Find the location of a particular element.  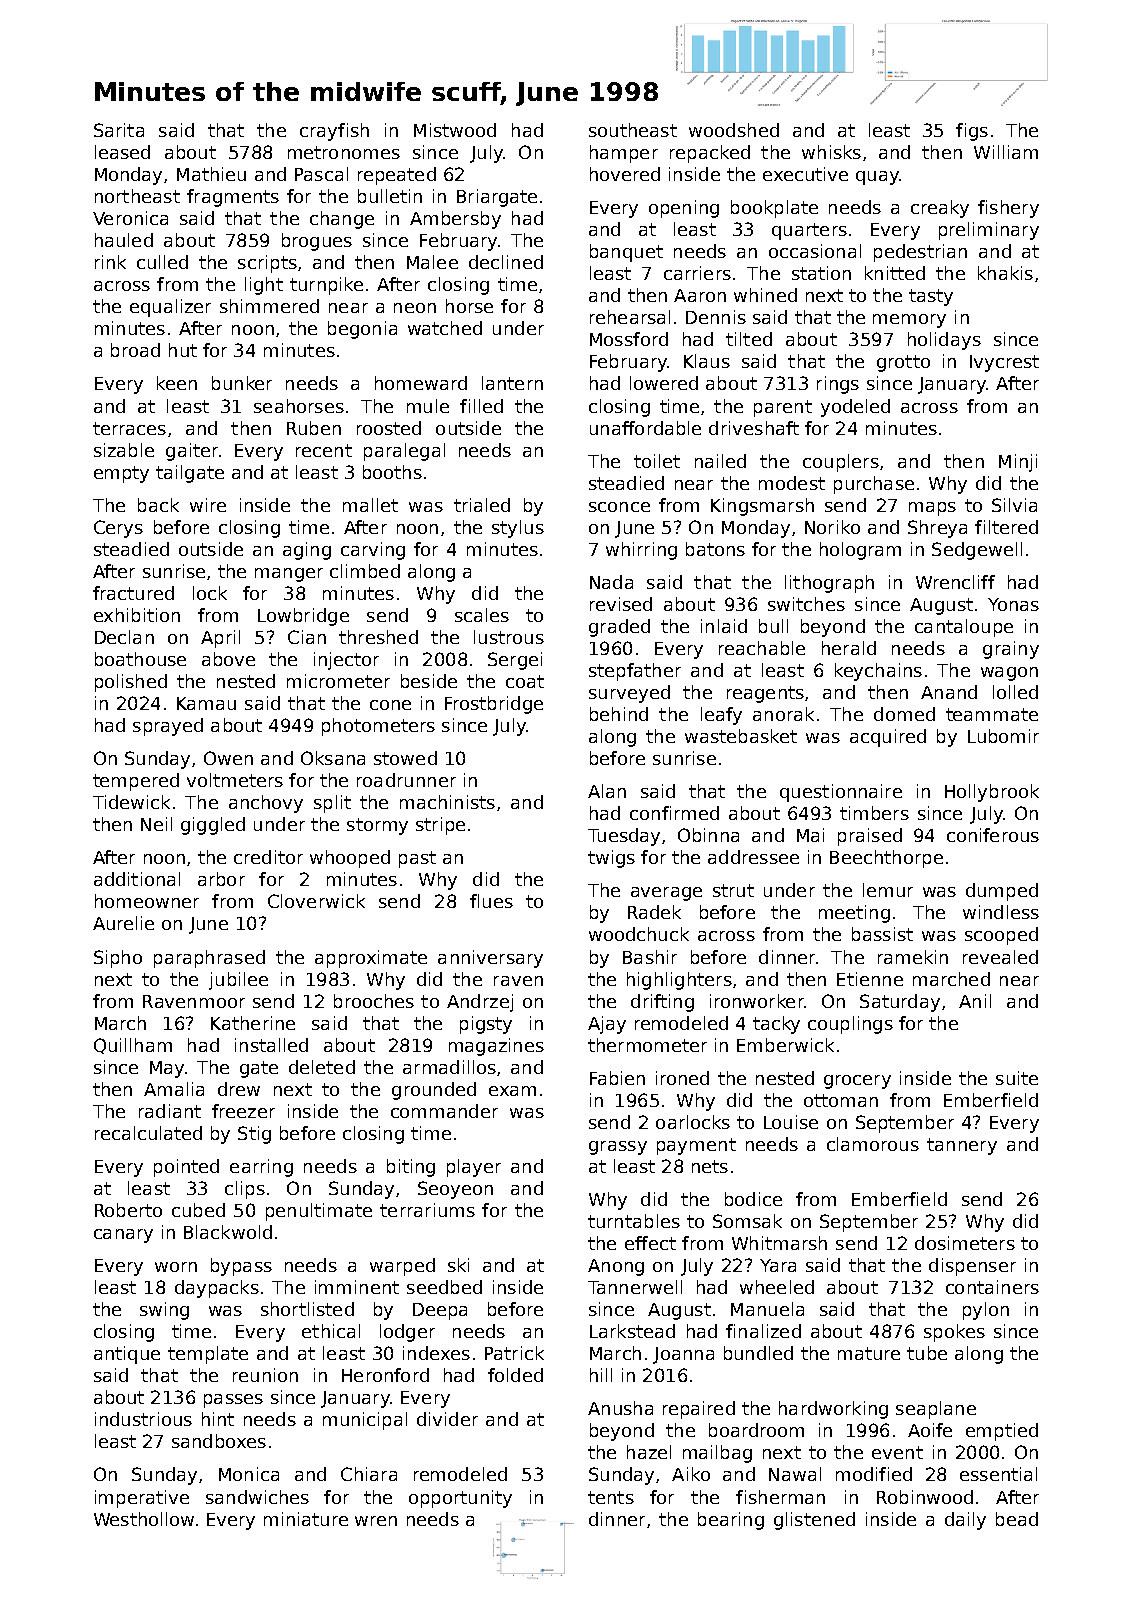

Cian is located at coordinates (307, 637).
